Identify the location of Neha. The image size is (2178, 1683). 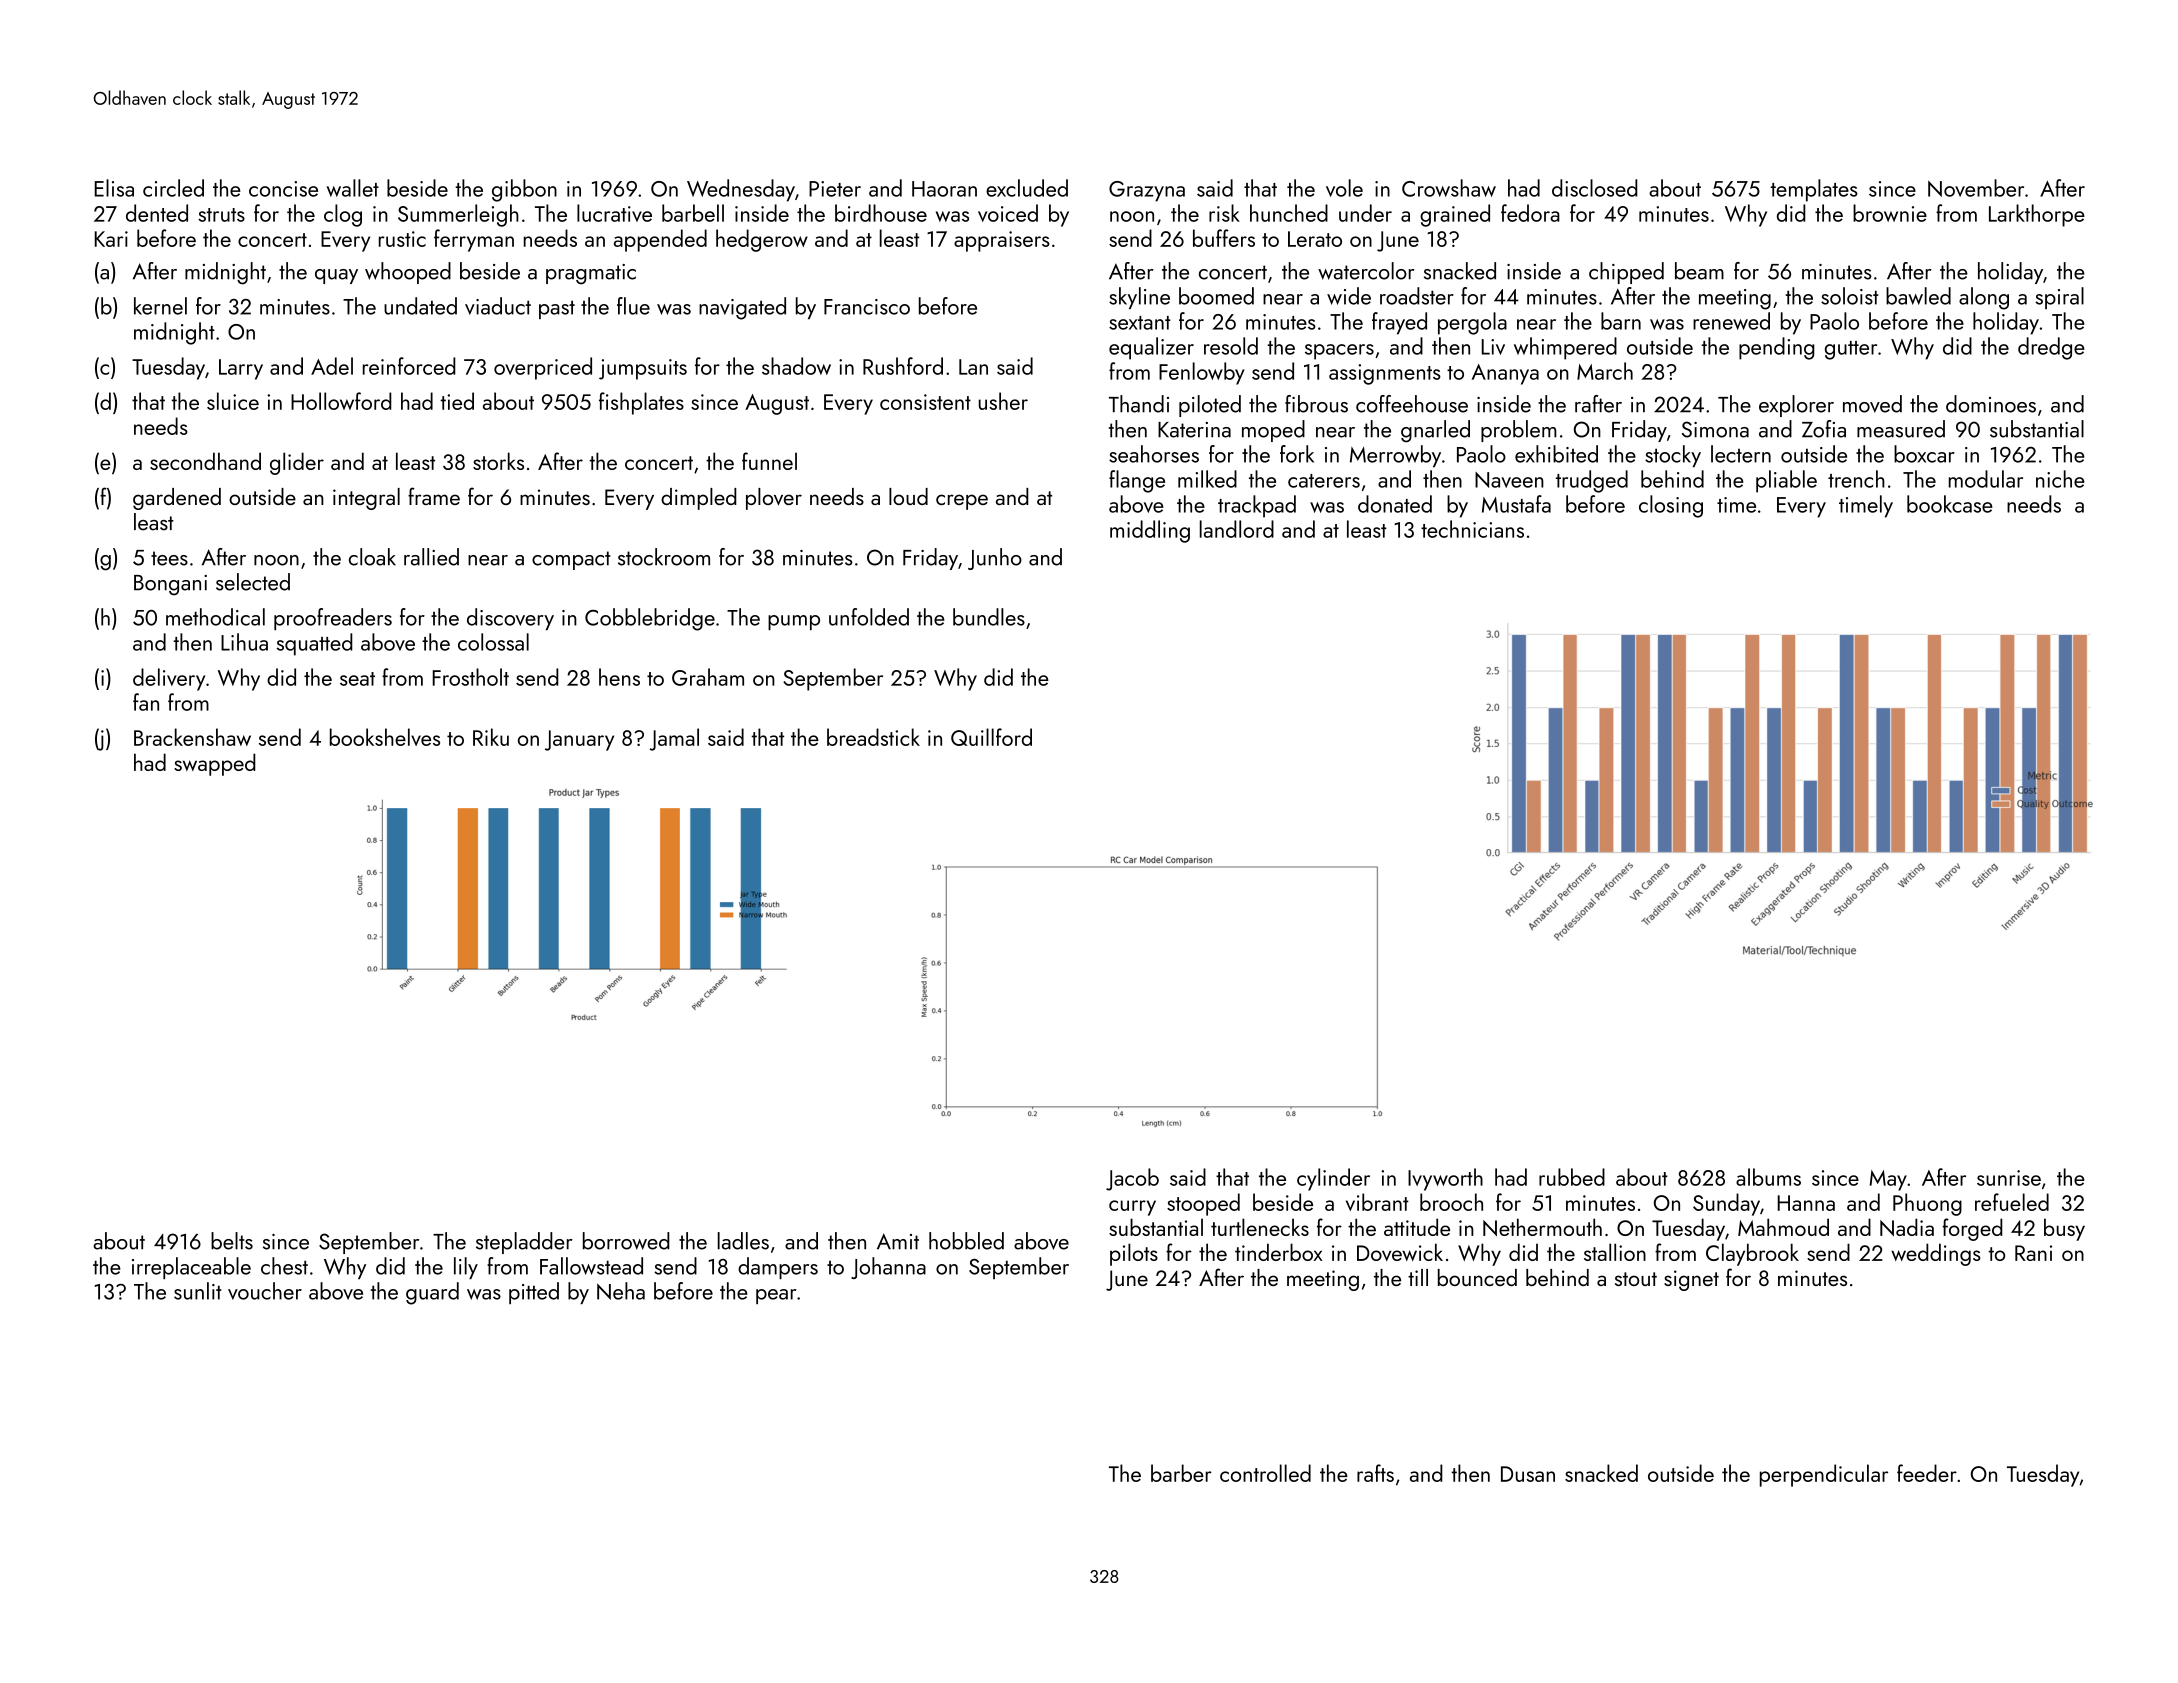
(621, 1291).
